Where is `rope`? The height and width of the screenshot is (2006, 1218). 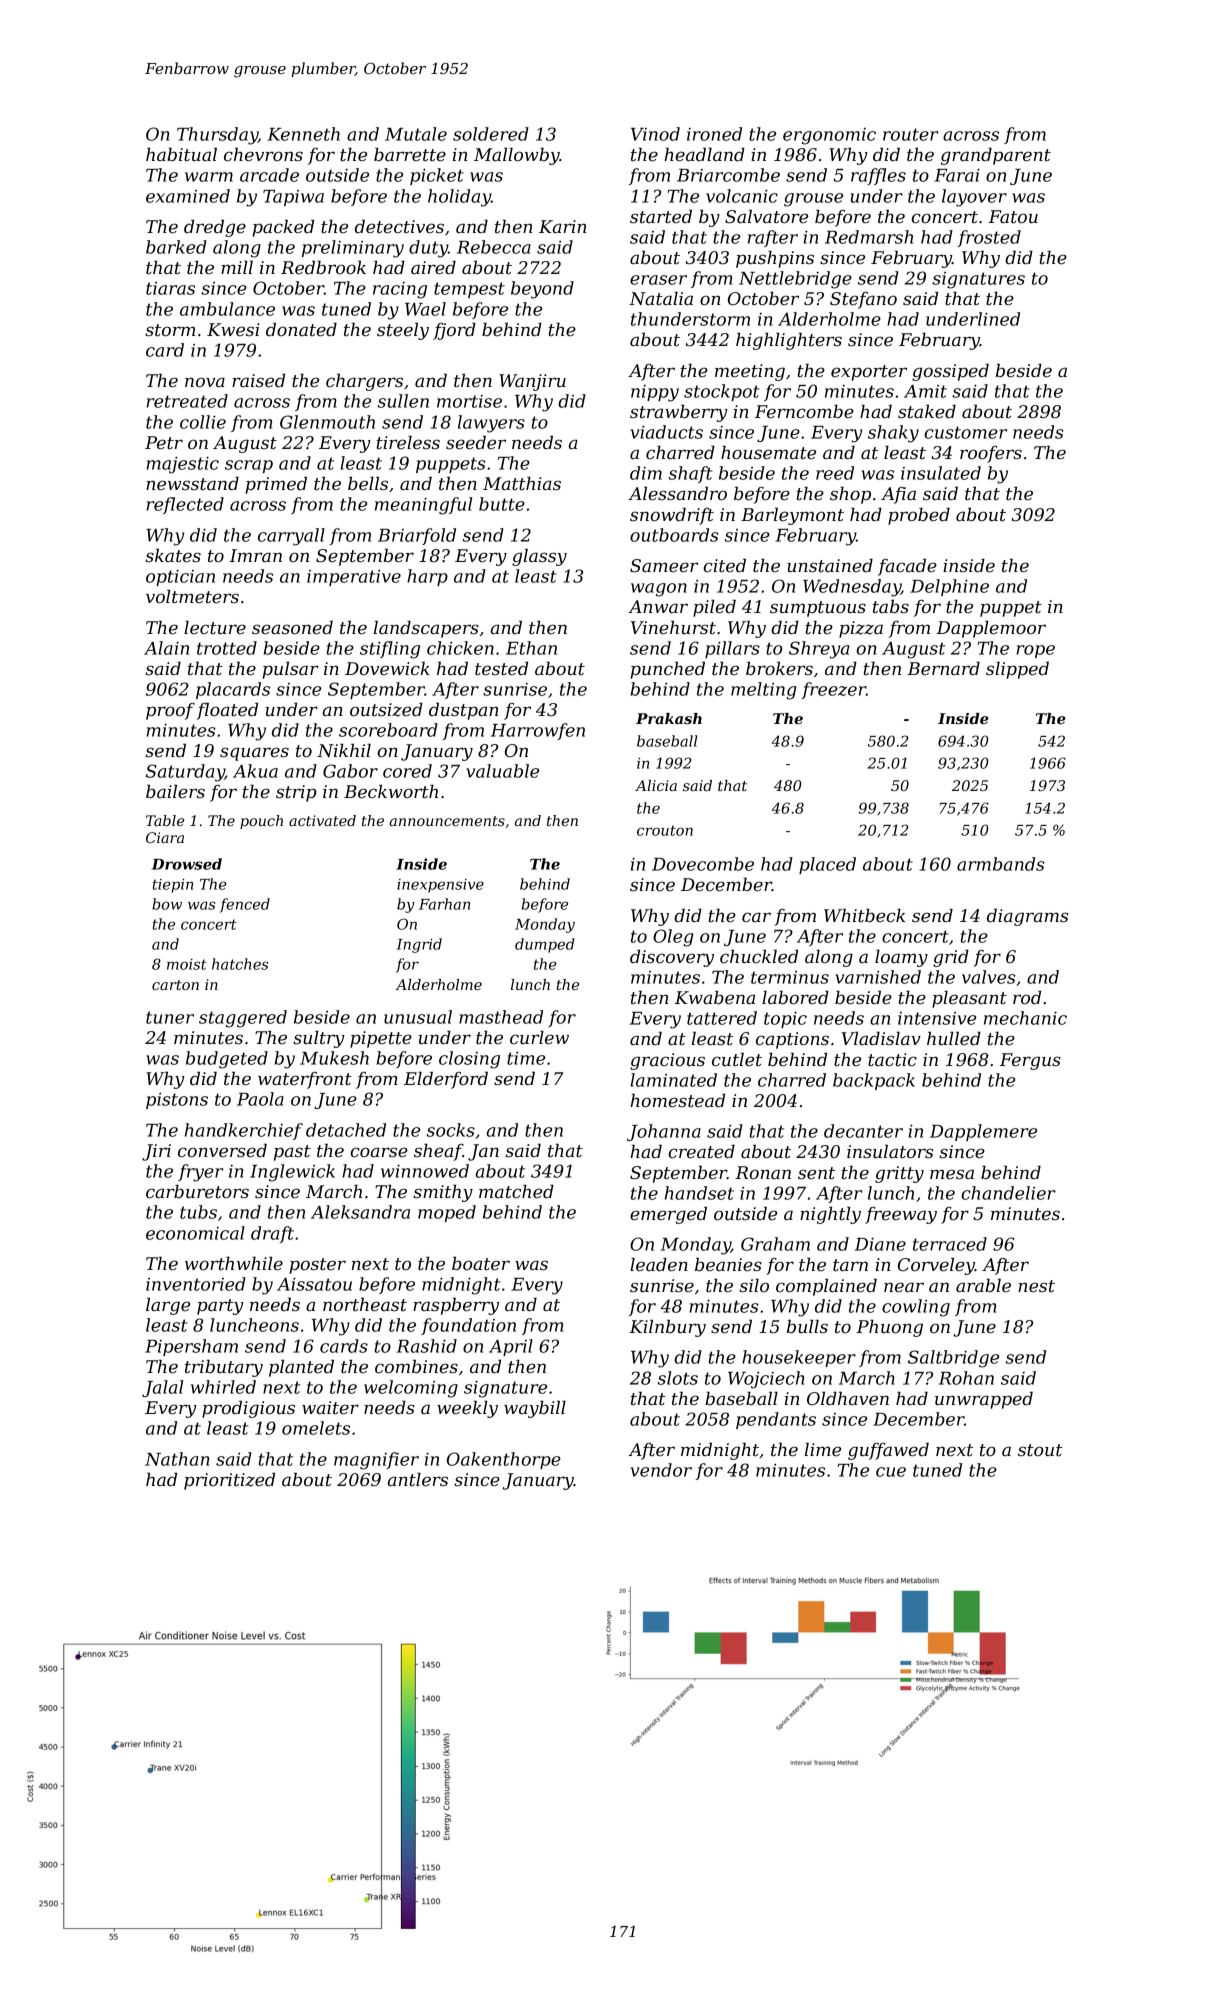
rope is located at coordinates (1035, 651).
